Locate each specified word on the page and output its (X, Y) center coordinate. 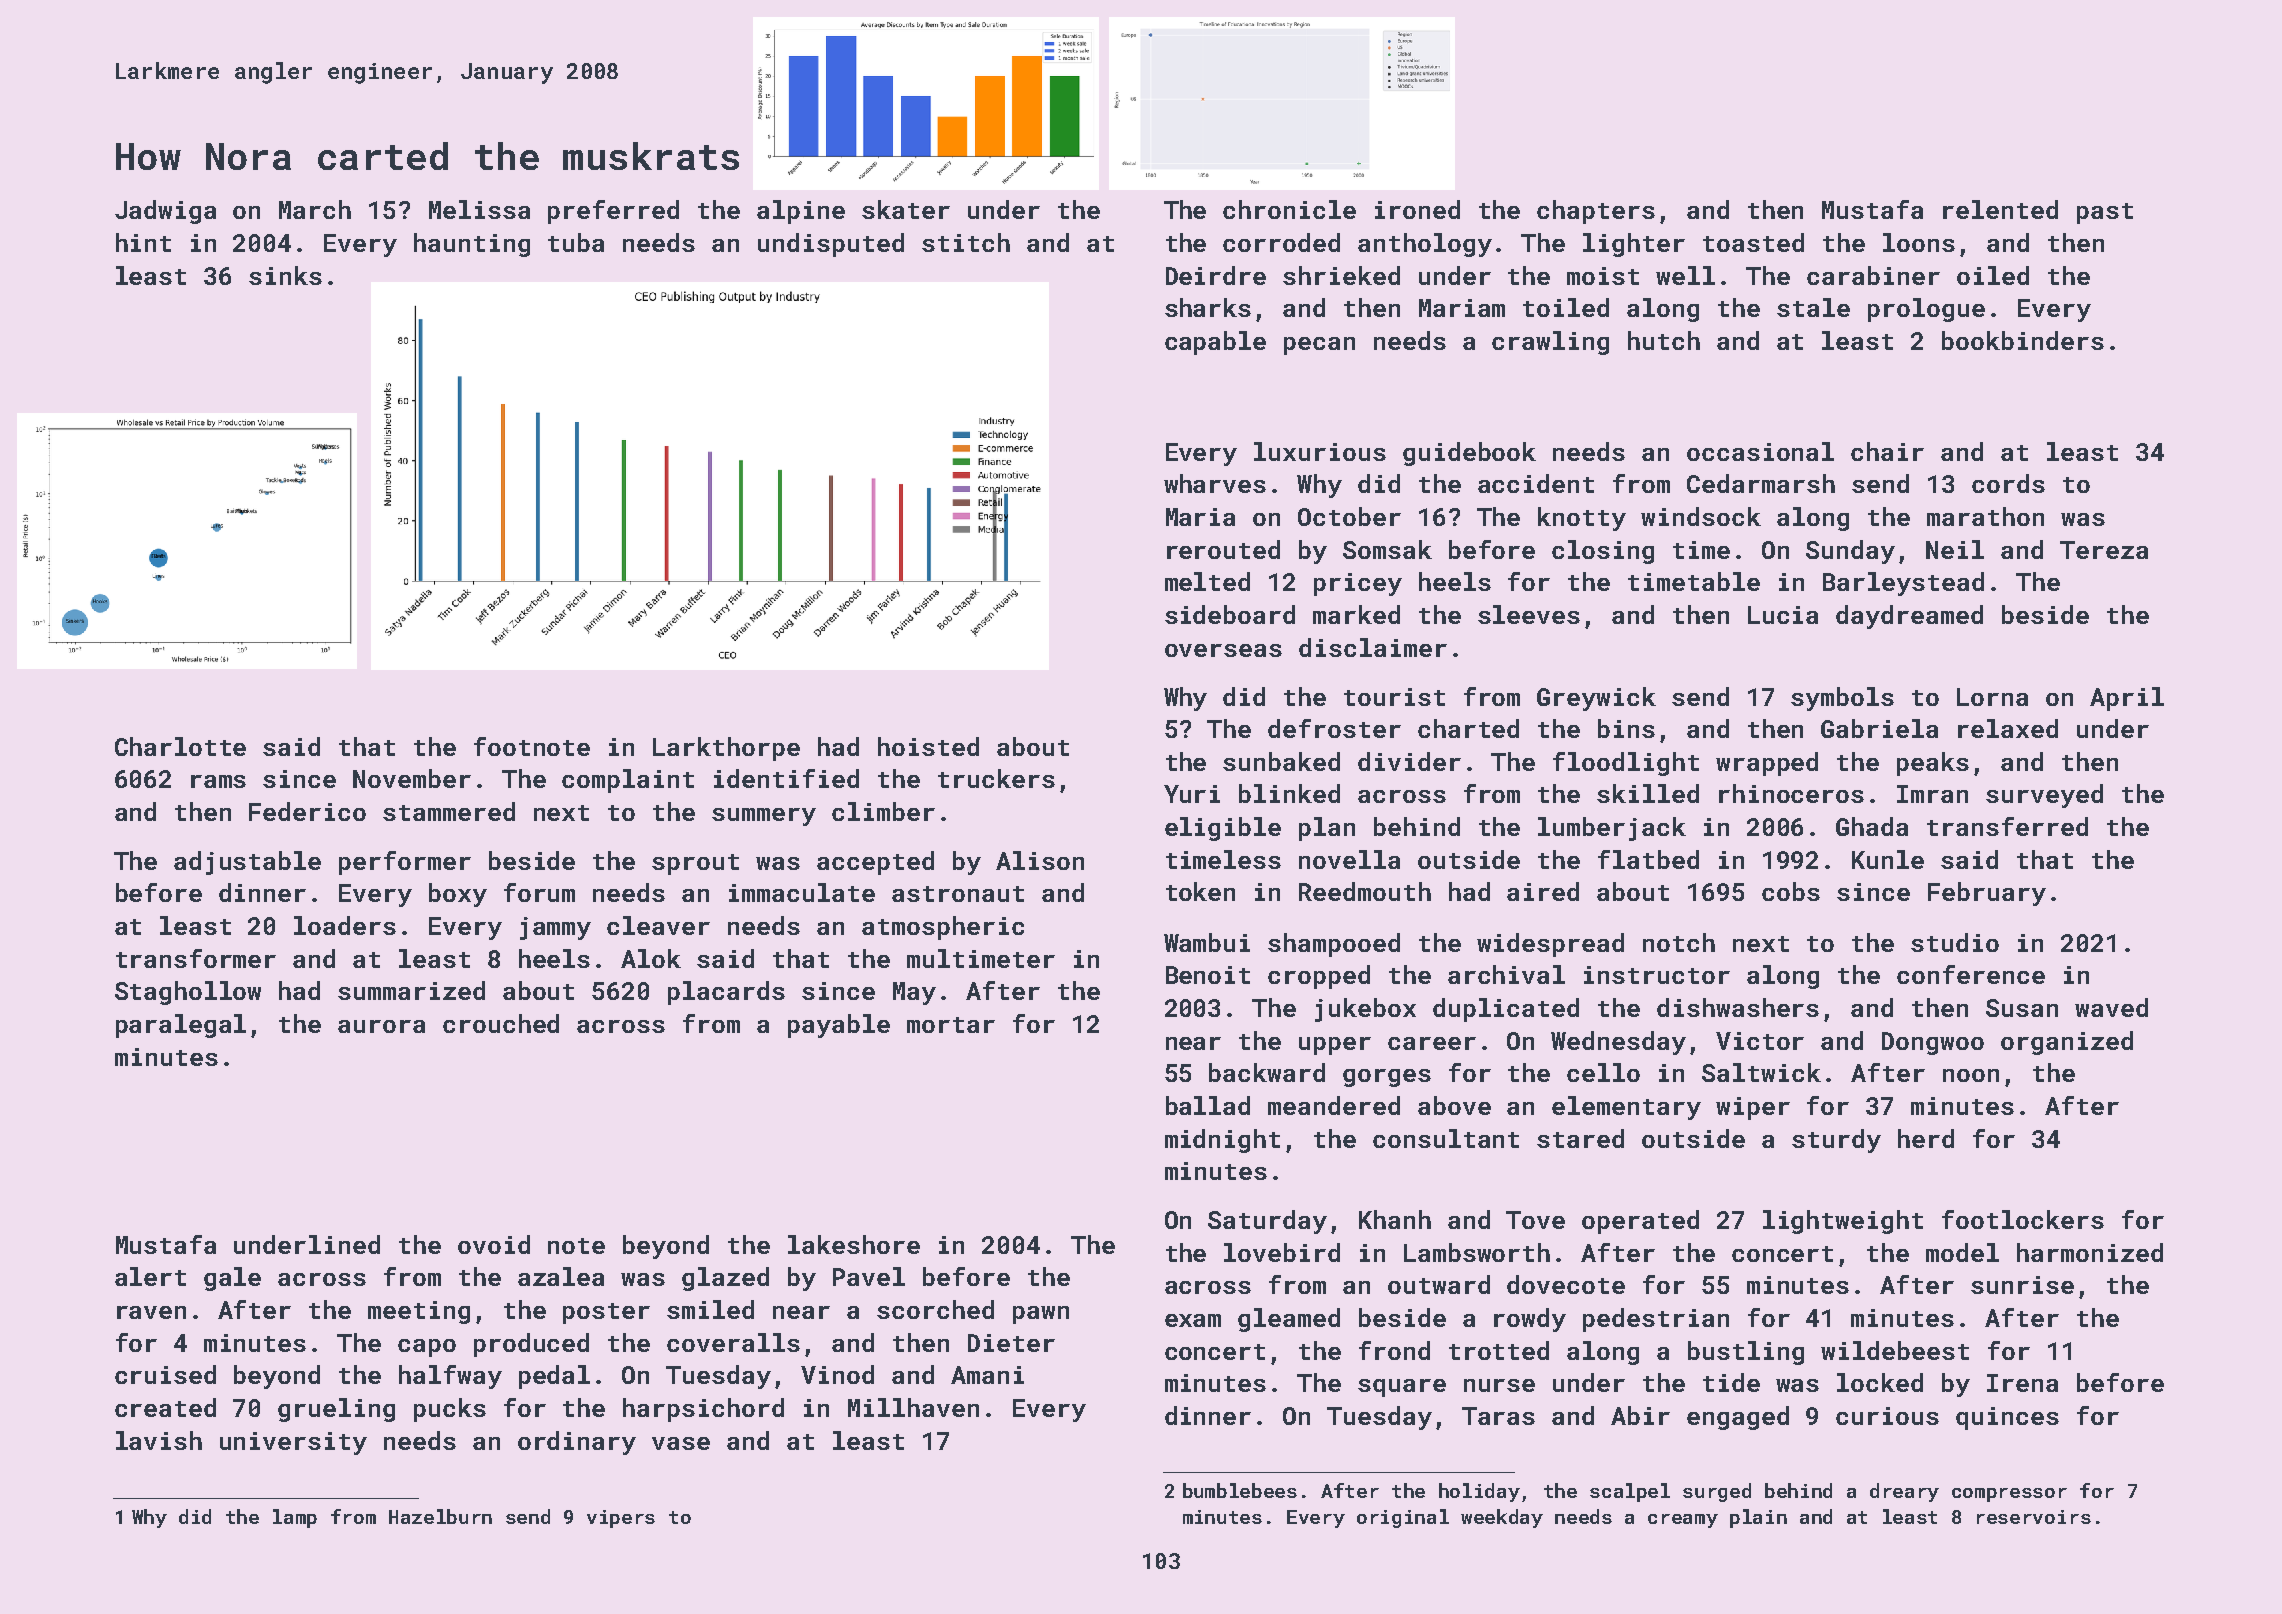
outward (1439, 1284)
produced (531, 1345)
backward (1267, 1072)
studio (1955, 942)
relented (2000, 209)
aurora (381, 1026)
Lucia (1783, 615)
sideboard (1230, 614)
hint (143, 242)
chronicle (1289, 209)
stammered (449, 811)
